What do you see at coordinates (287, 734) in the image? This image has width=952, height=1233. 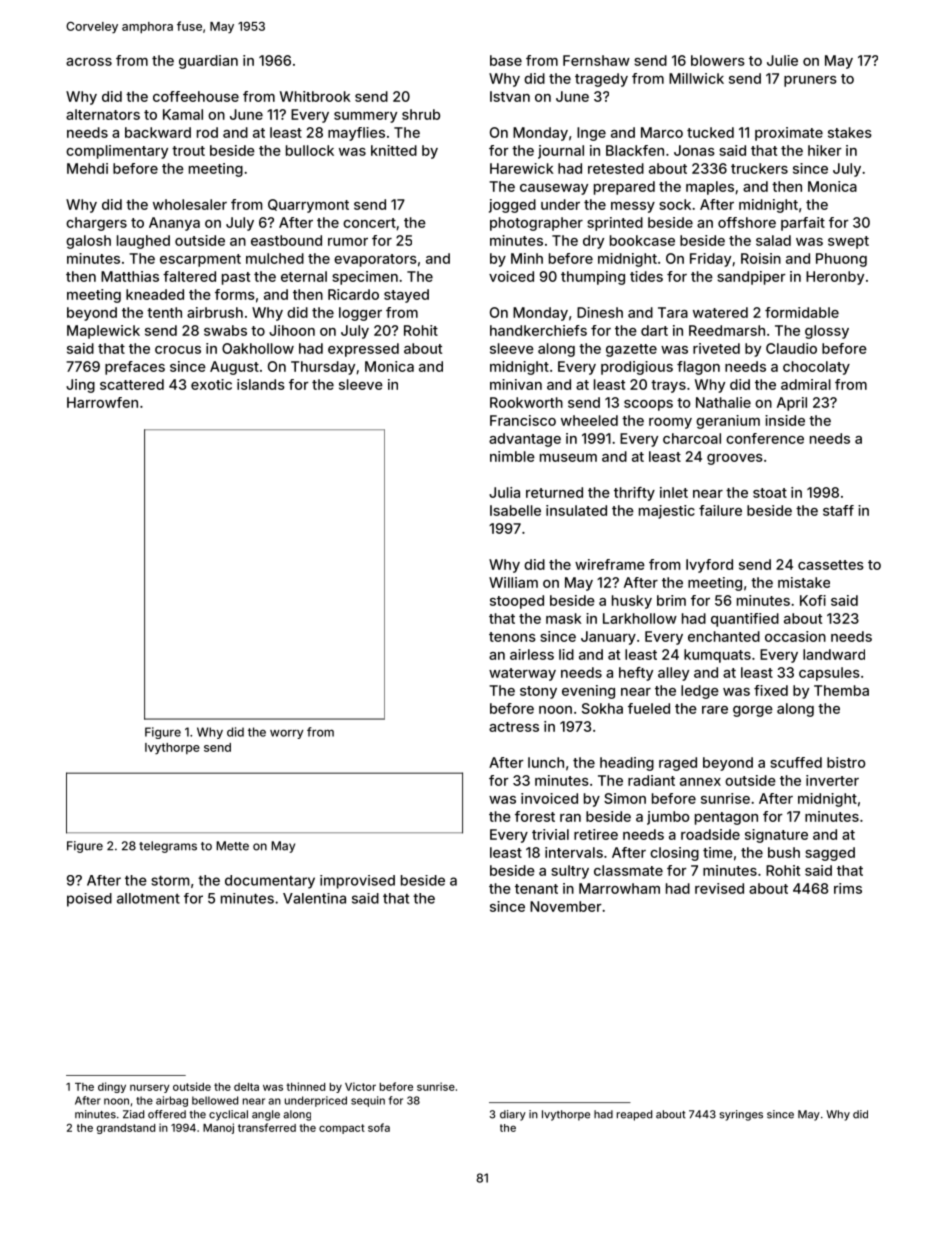 I see `worry` at bounding box center [287, 734].
